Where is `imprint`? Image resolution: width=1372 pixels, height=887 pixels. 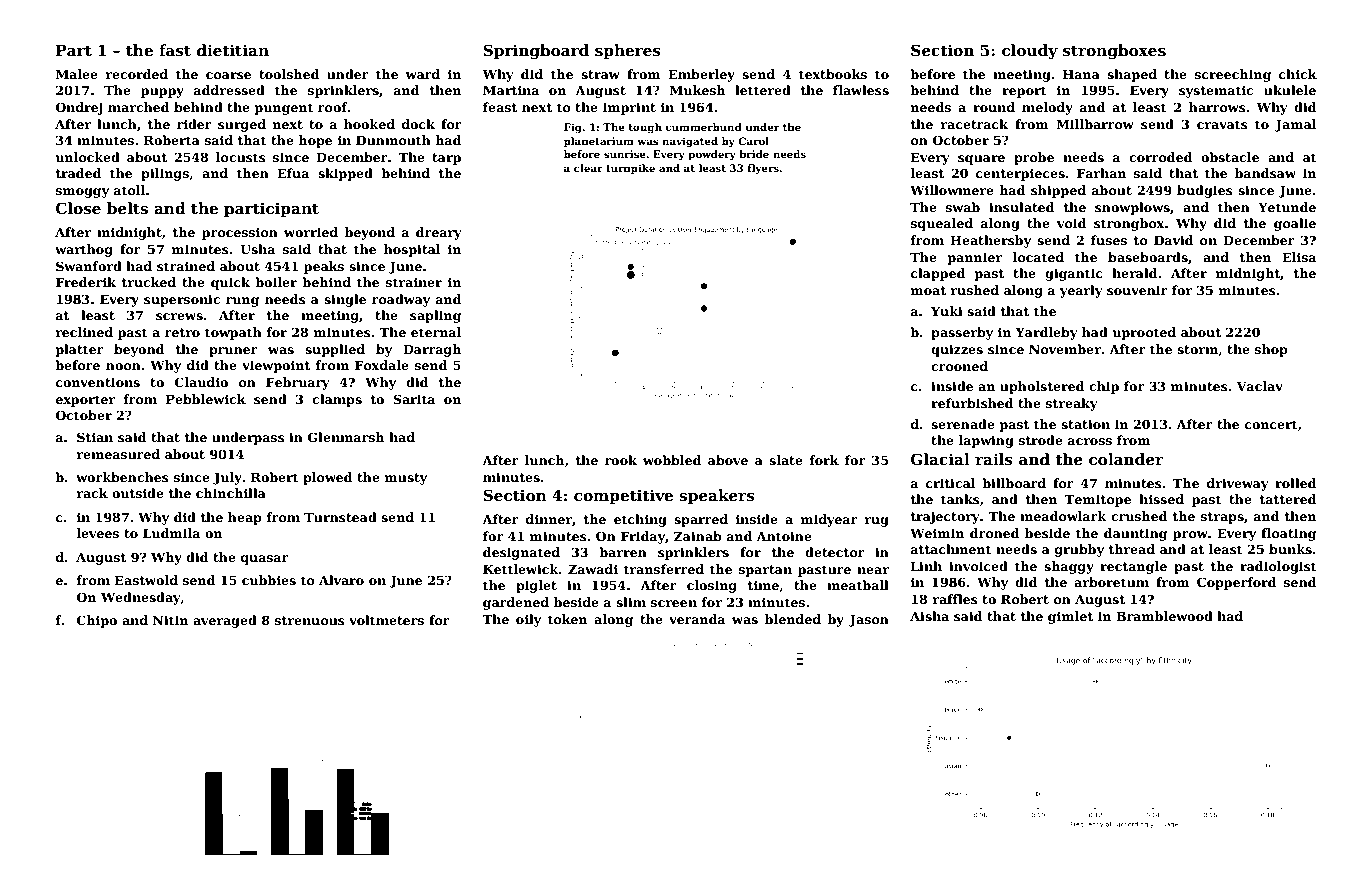
imprint is located at coordinates (629, 108).
